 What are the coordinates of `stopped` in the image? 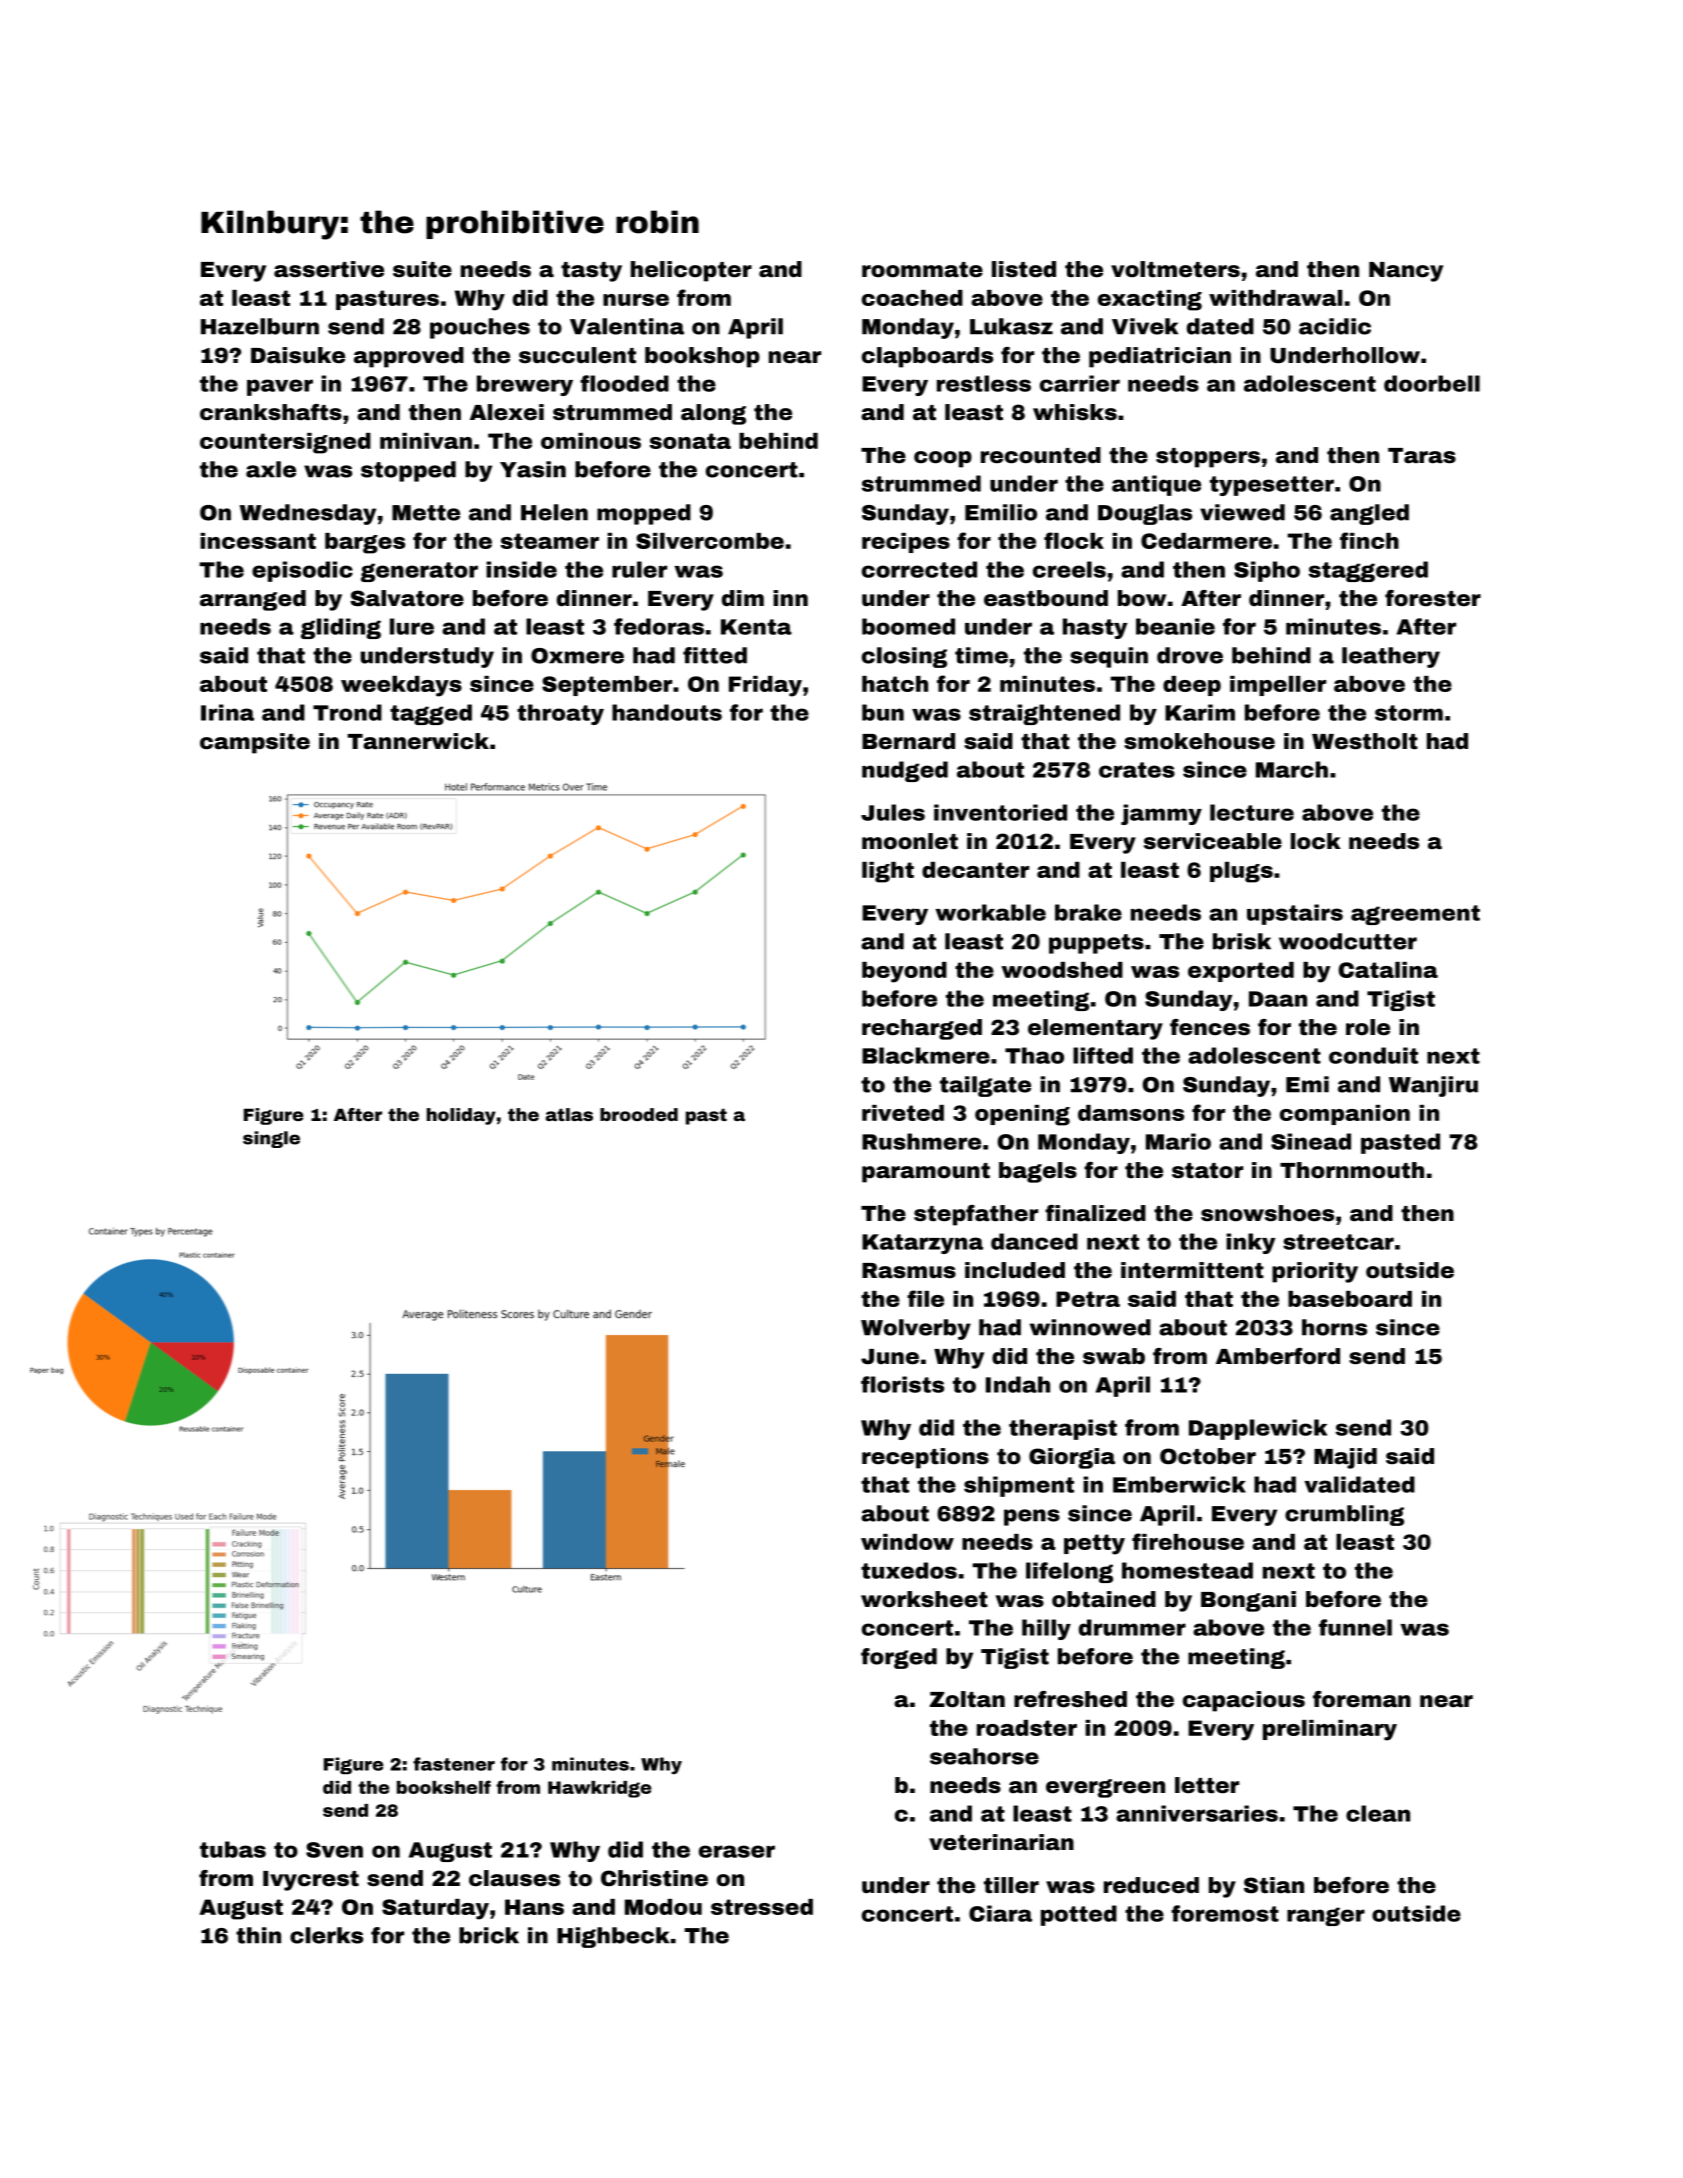 It's located at (408, 471).
